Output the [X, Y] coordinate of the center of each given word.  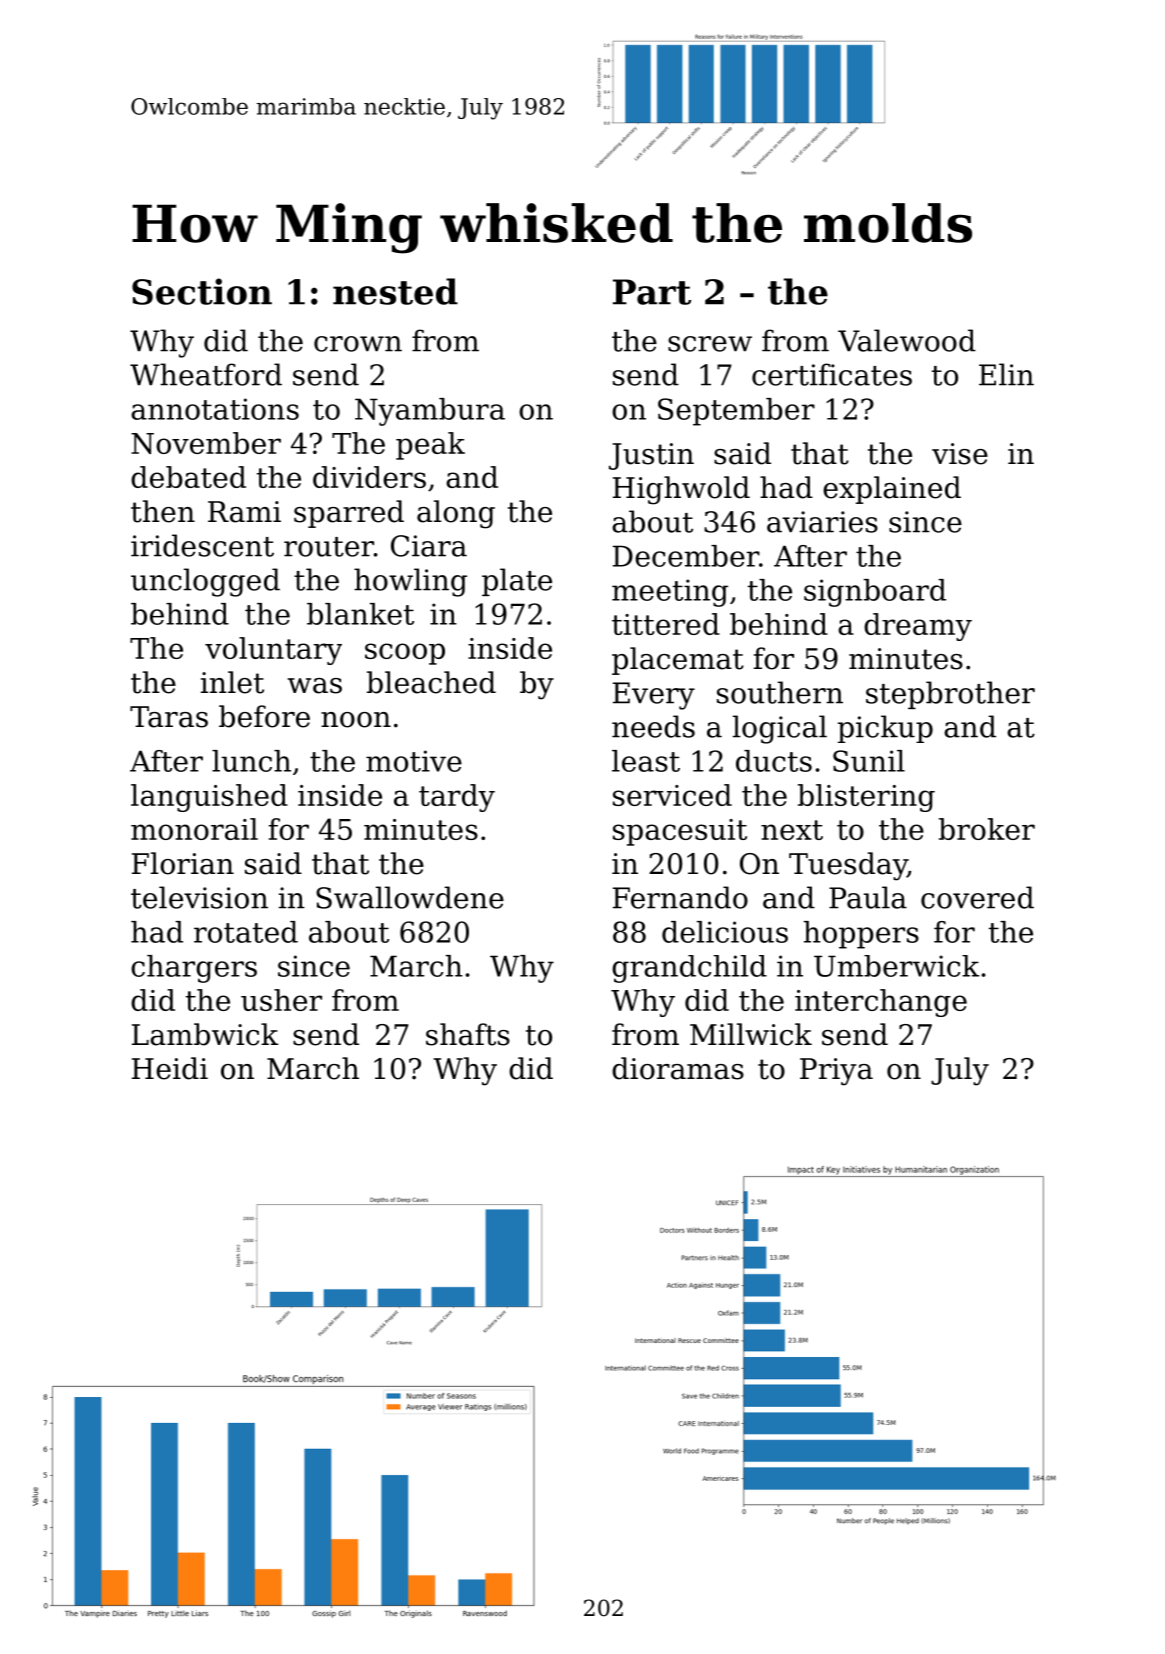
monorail [194, 829]
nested [395, 291]
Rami [244, 512]
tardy [457, 798]
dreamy [918, 627]
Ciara [429, 546]
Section [202, 291]
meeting [670, 593]
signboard [875, 593]
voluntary [273, 651]
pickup [885, 729]
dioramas [678, 1068]
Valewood [907, 340]
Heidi [170, 1068]
